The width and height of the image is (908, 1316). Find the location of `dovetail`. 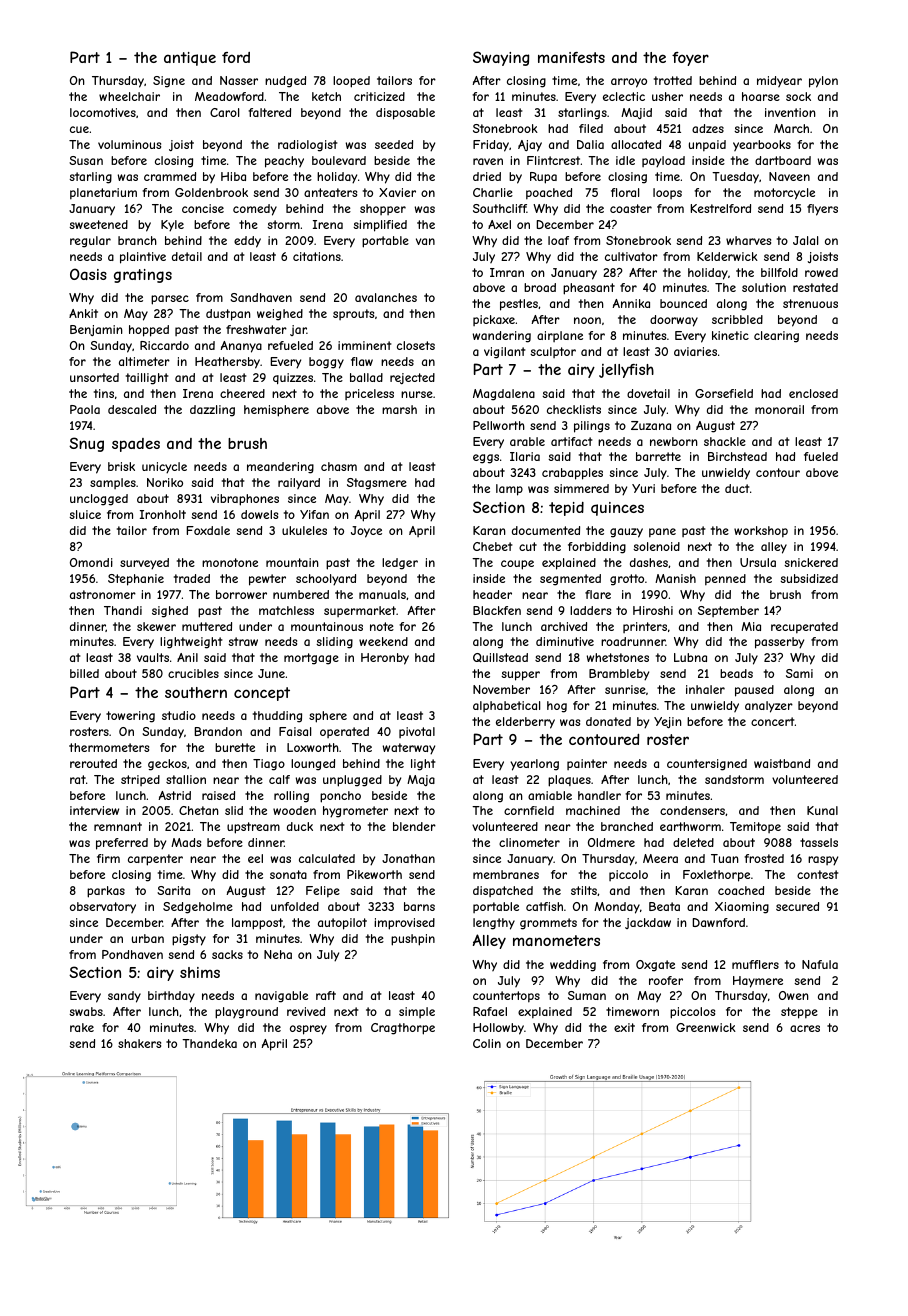

dovetail is located at coordinates (648, 393).
